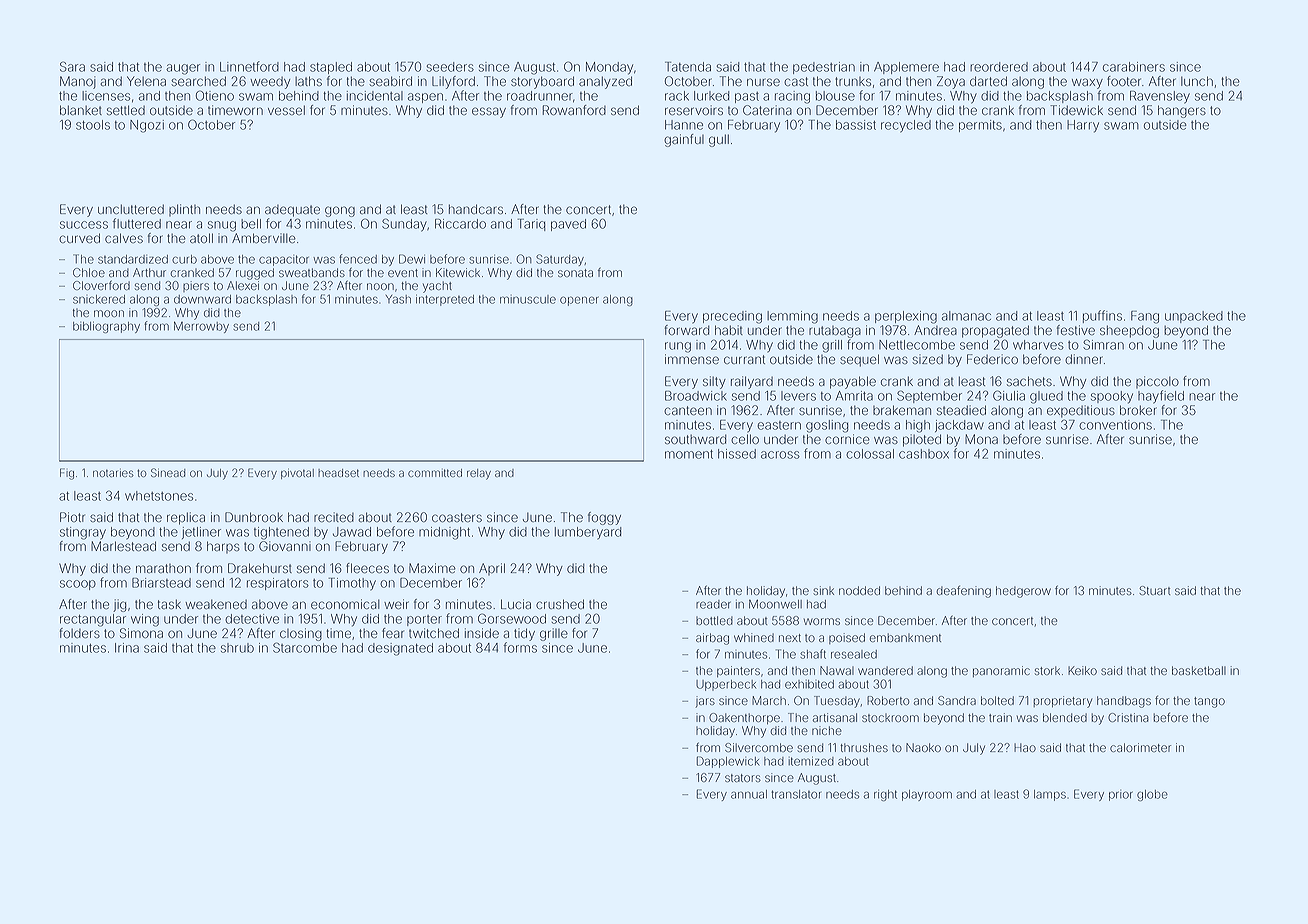 The height and width of the screenshot is (924, 1308). Describe the element at coordinates (249, 66) in the screenshot. I see `Linnetford` at that location.
